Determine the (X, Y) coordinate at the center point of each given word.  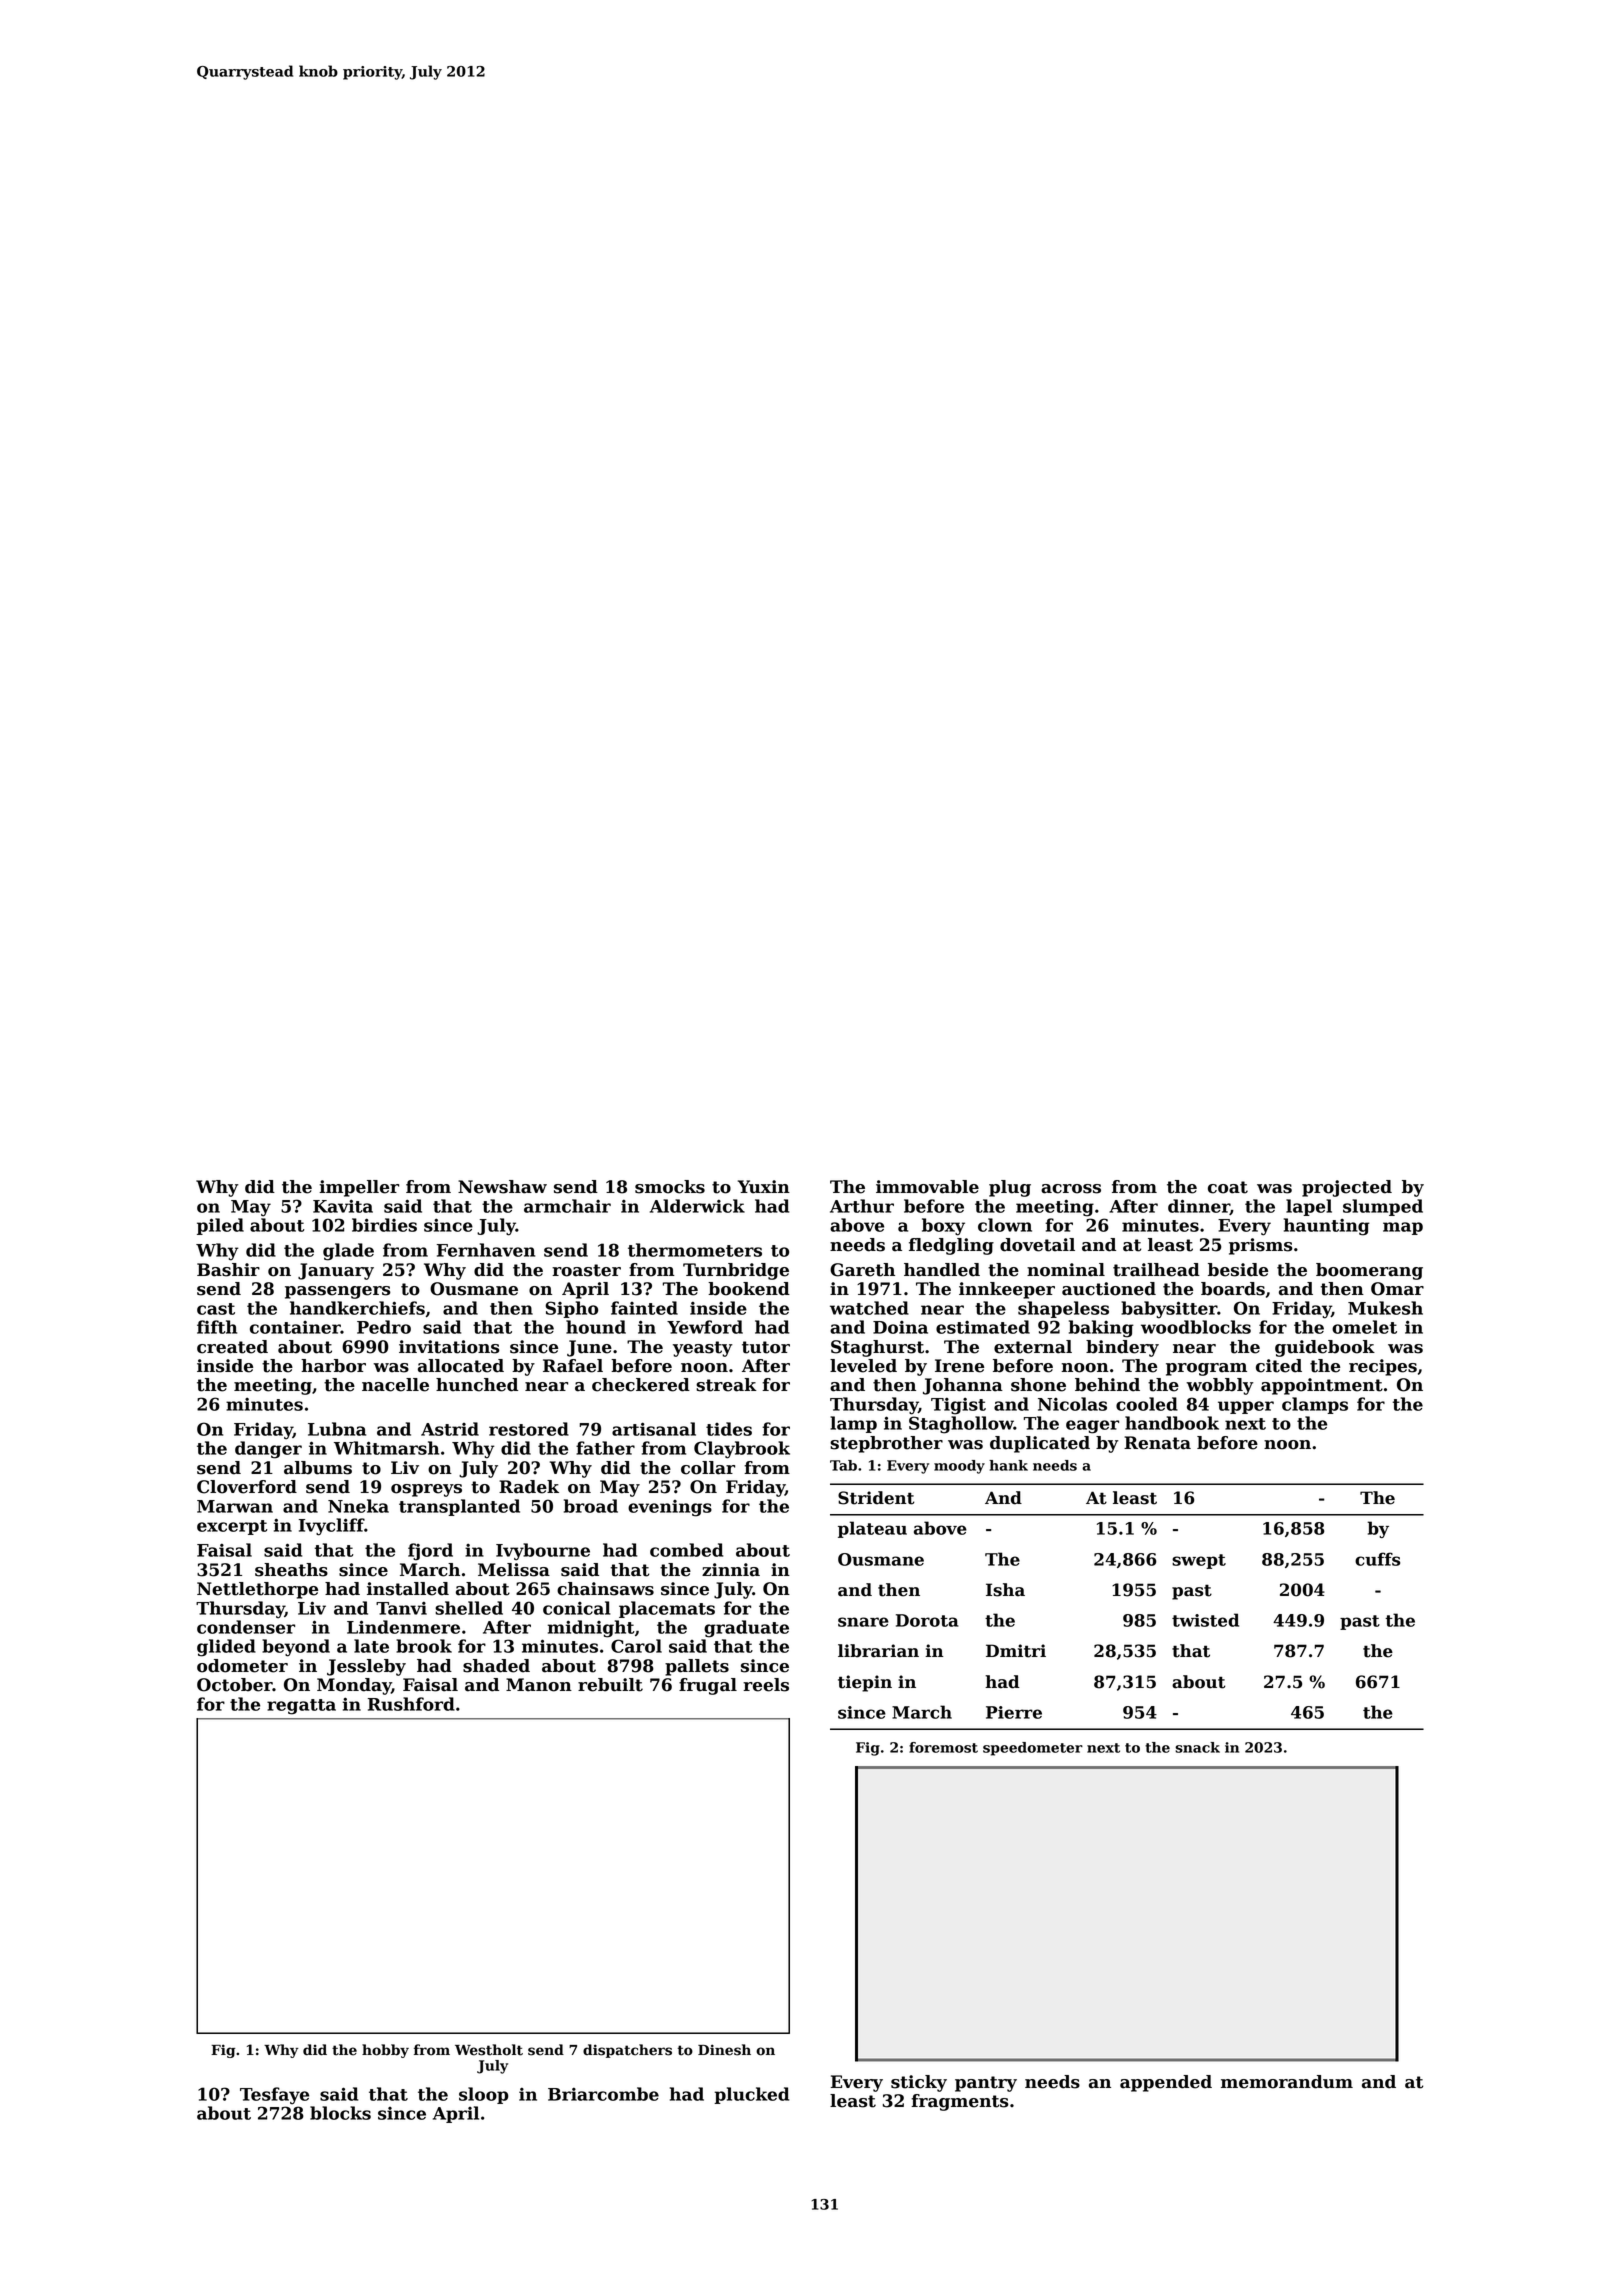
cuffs (1377, 1559)
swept (1199, 1561)
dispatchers (627, 2051)
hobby (385, 2051)
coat (1228, 1187)
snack (1197, 1747)
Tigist (958, 1406)
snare (863, 1622)
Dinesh (724, 2050)
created (232, 1347)
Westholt (489, 2050)
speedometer (1033, 1749)
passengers (338, 1292)
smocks (670, 1187)
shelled (469, 1608)
